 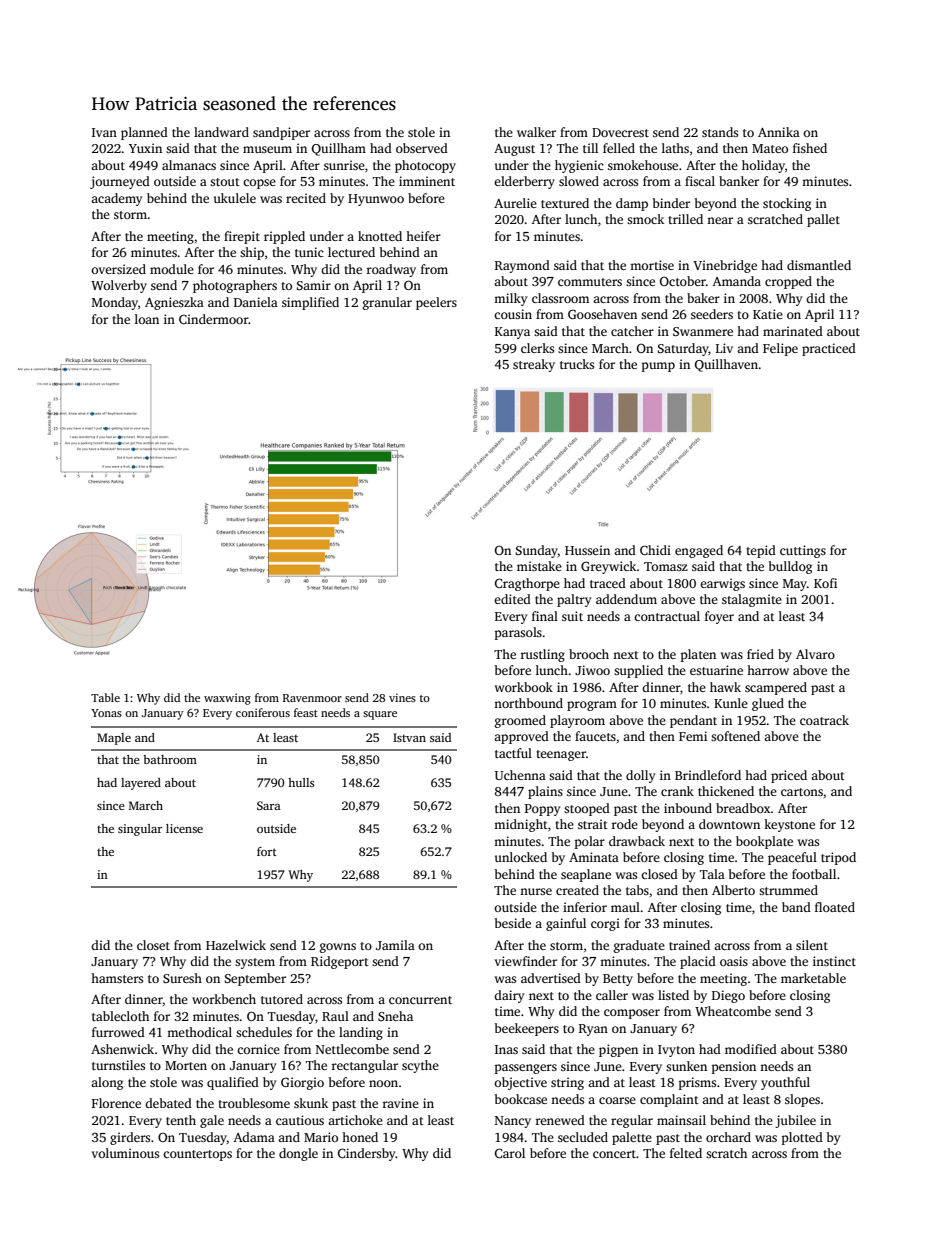 What do you see at coordinates (227, 699) in the screenshot?
I see `waxwing` at bounding box center [227, 699].
